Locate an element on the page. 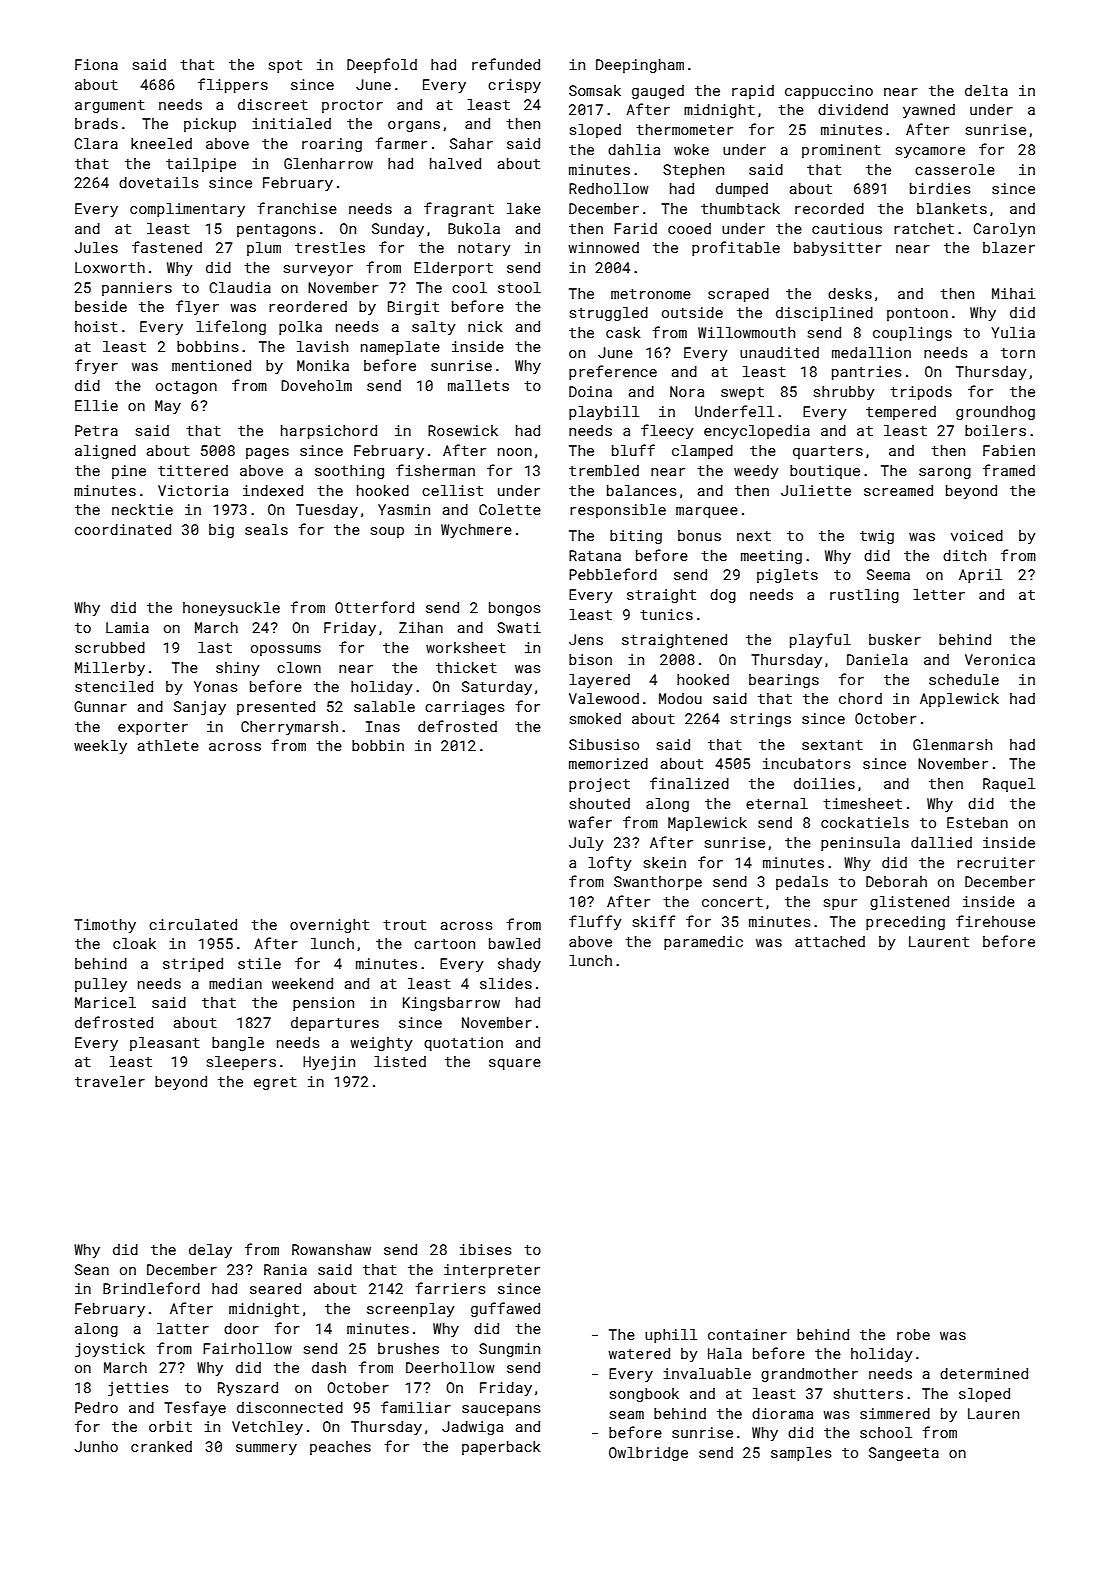 Image resolution: width=1110 pixels, height=1570 pixels. Redhollow is located at coordinates (609, 188).
